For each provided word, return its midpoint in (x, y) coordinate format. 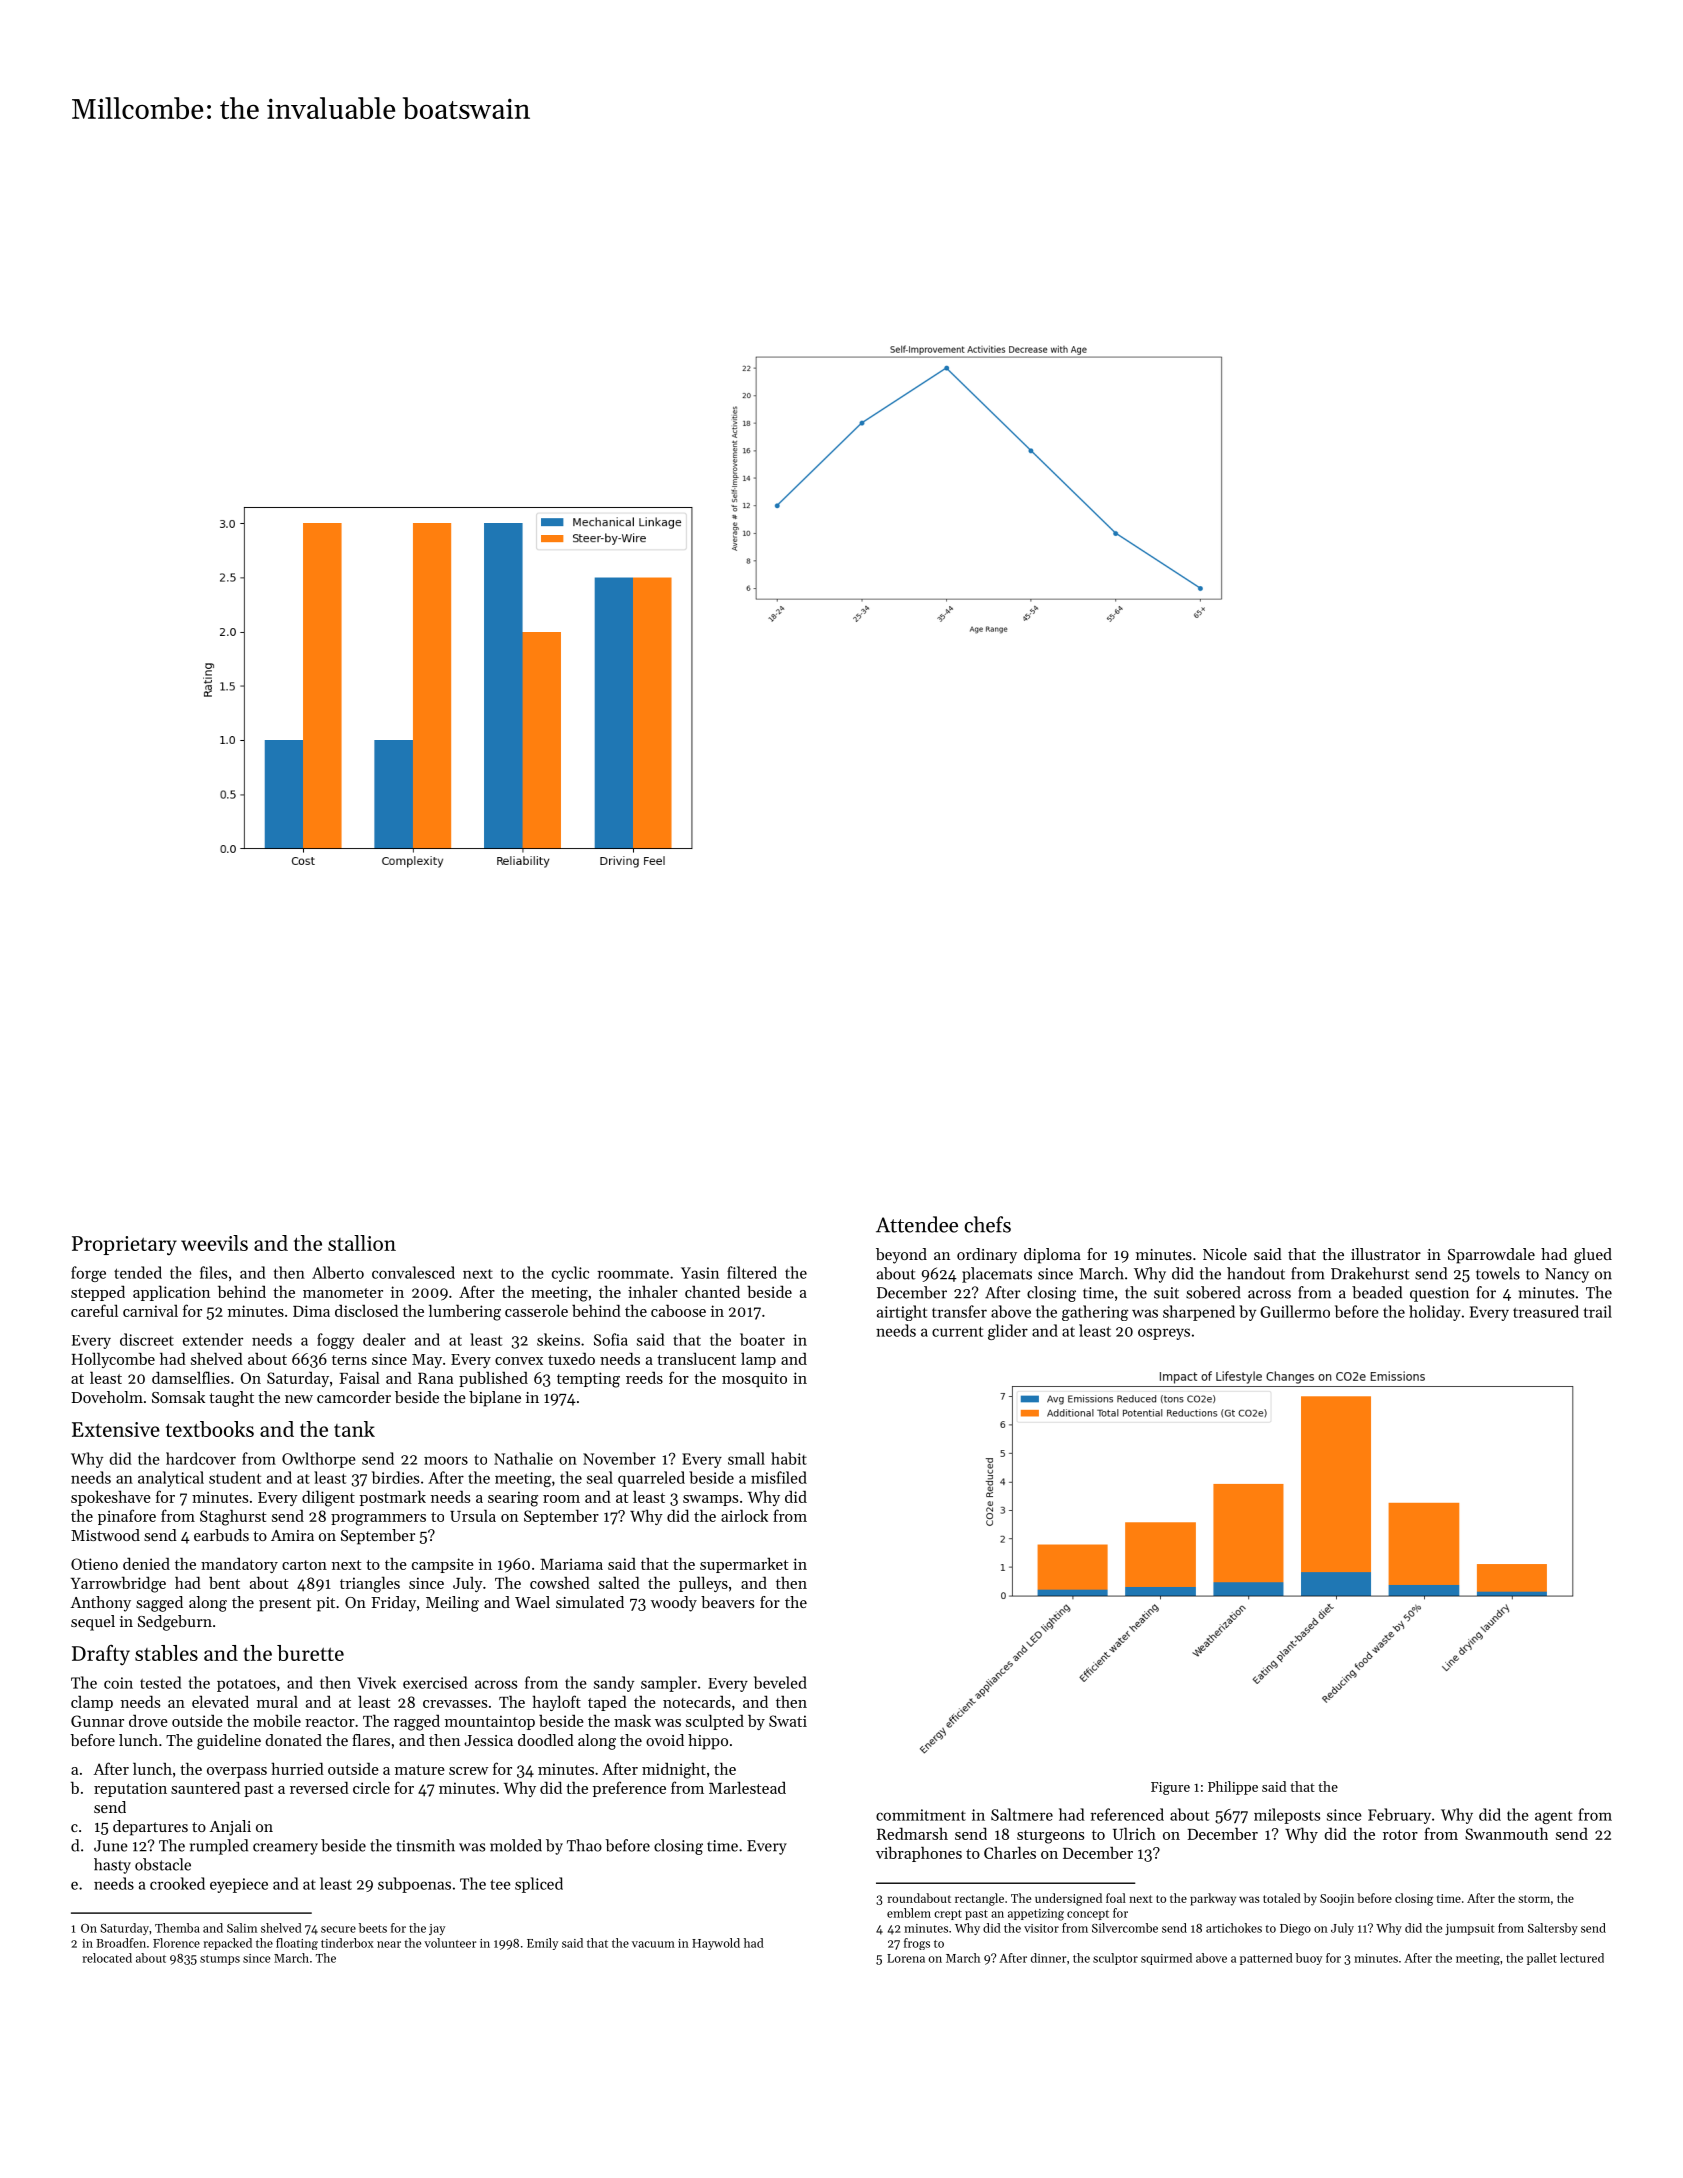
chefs (987, 1224)
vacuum (653, 1944)
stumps (220, 1960)
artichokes (1234, 1928)
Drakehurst (1370, 1273)
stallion (362, 1243)
